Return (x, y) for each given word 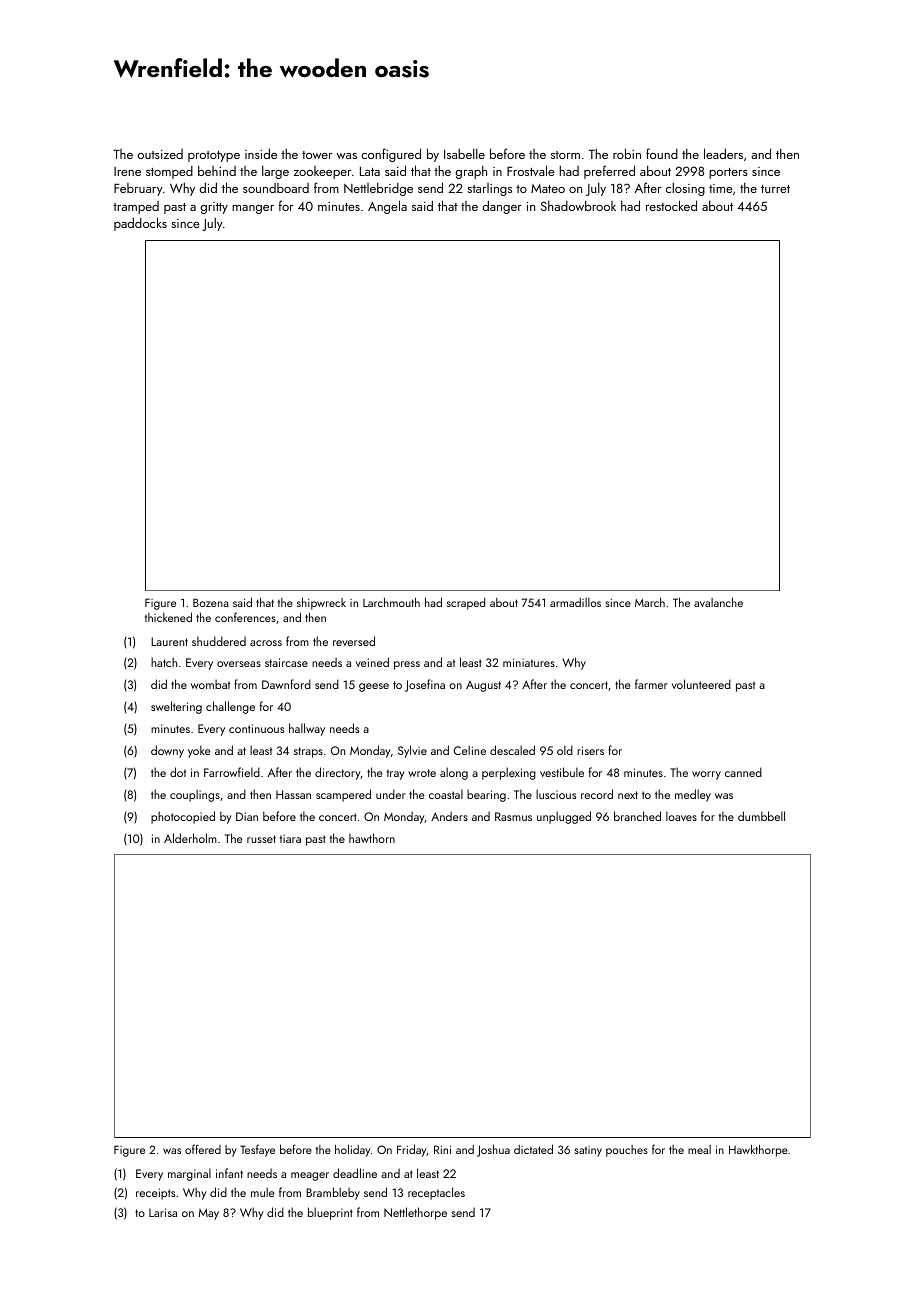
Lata (370, 171)
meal (699, 1149)
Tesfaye (257, 1150)
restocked (671, 205)
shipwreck (321, 604)
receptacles (436, 1193)
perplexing (509, 773)
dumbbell (761, 816)
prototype (214, 156)
